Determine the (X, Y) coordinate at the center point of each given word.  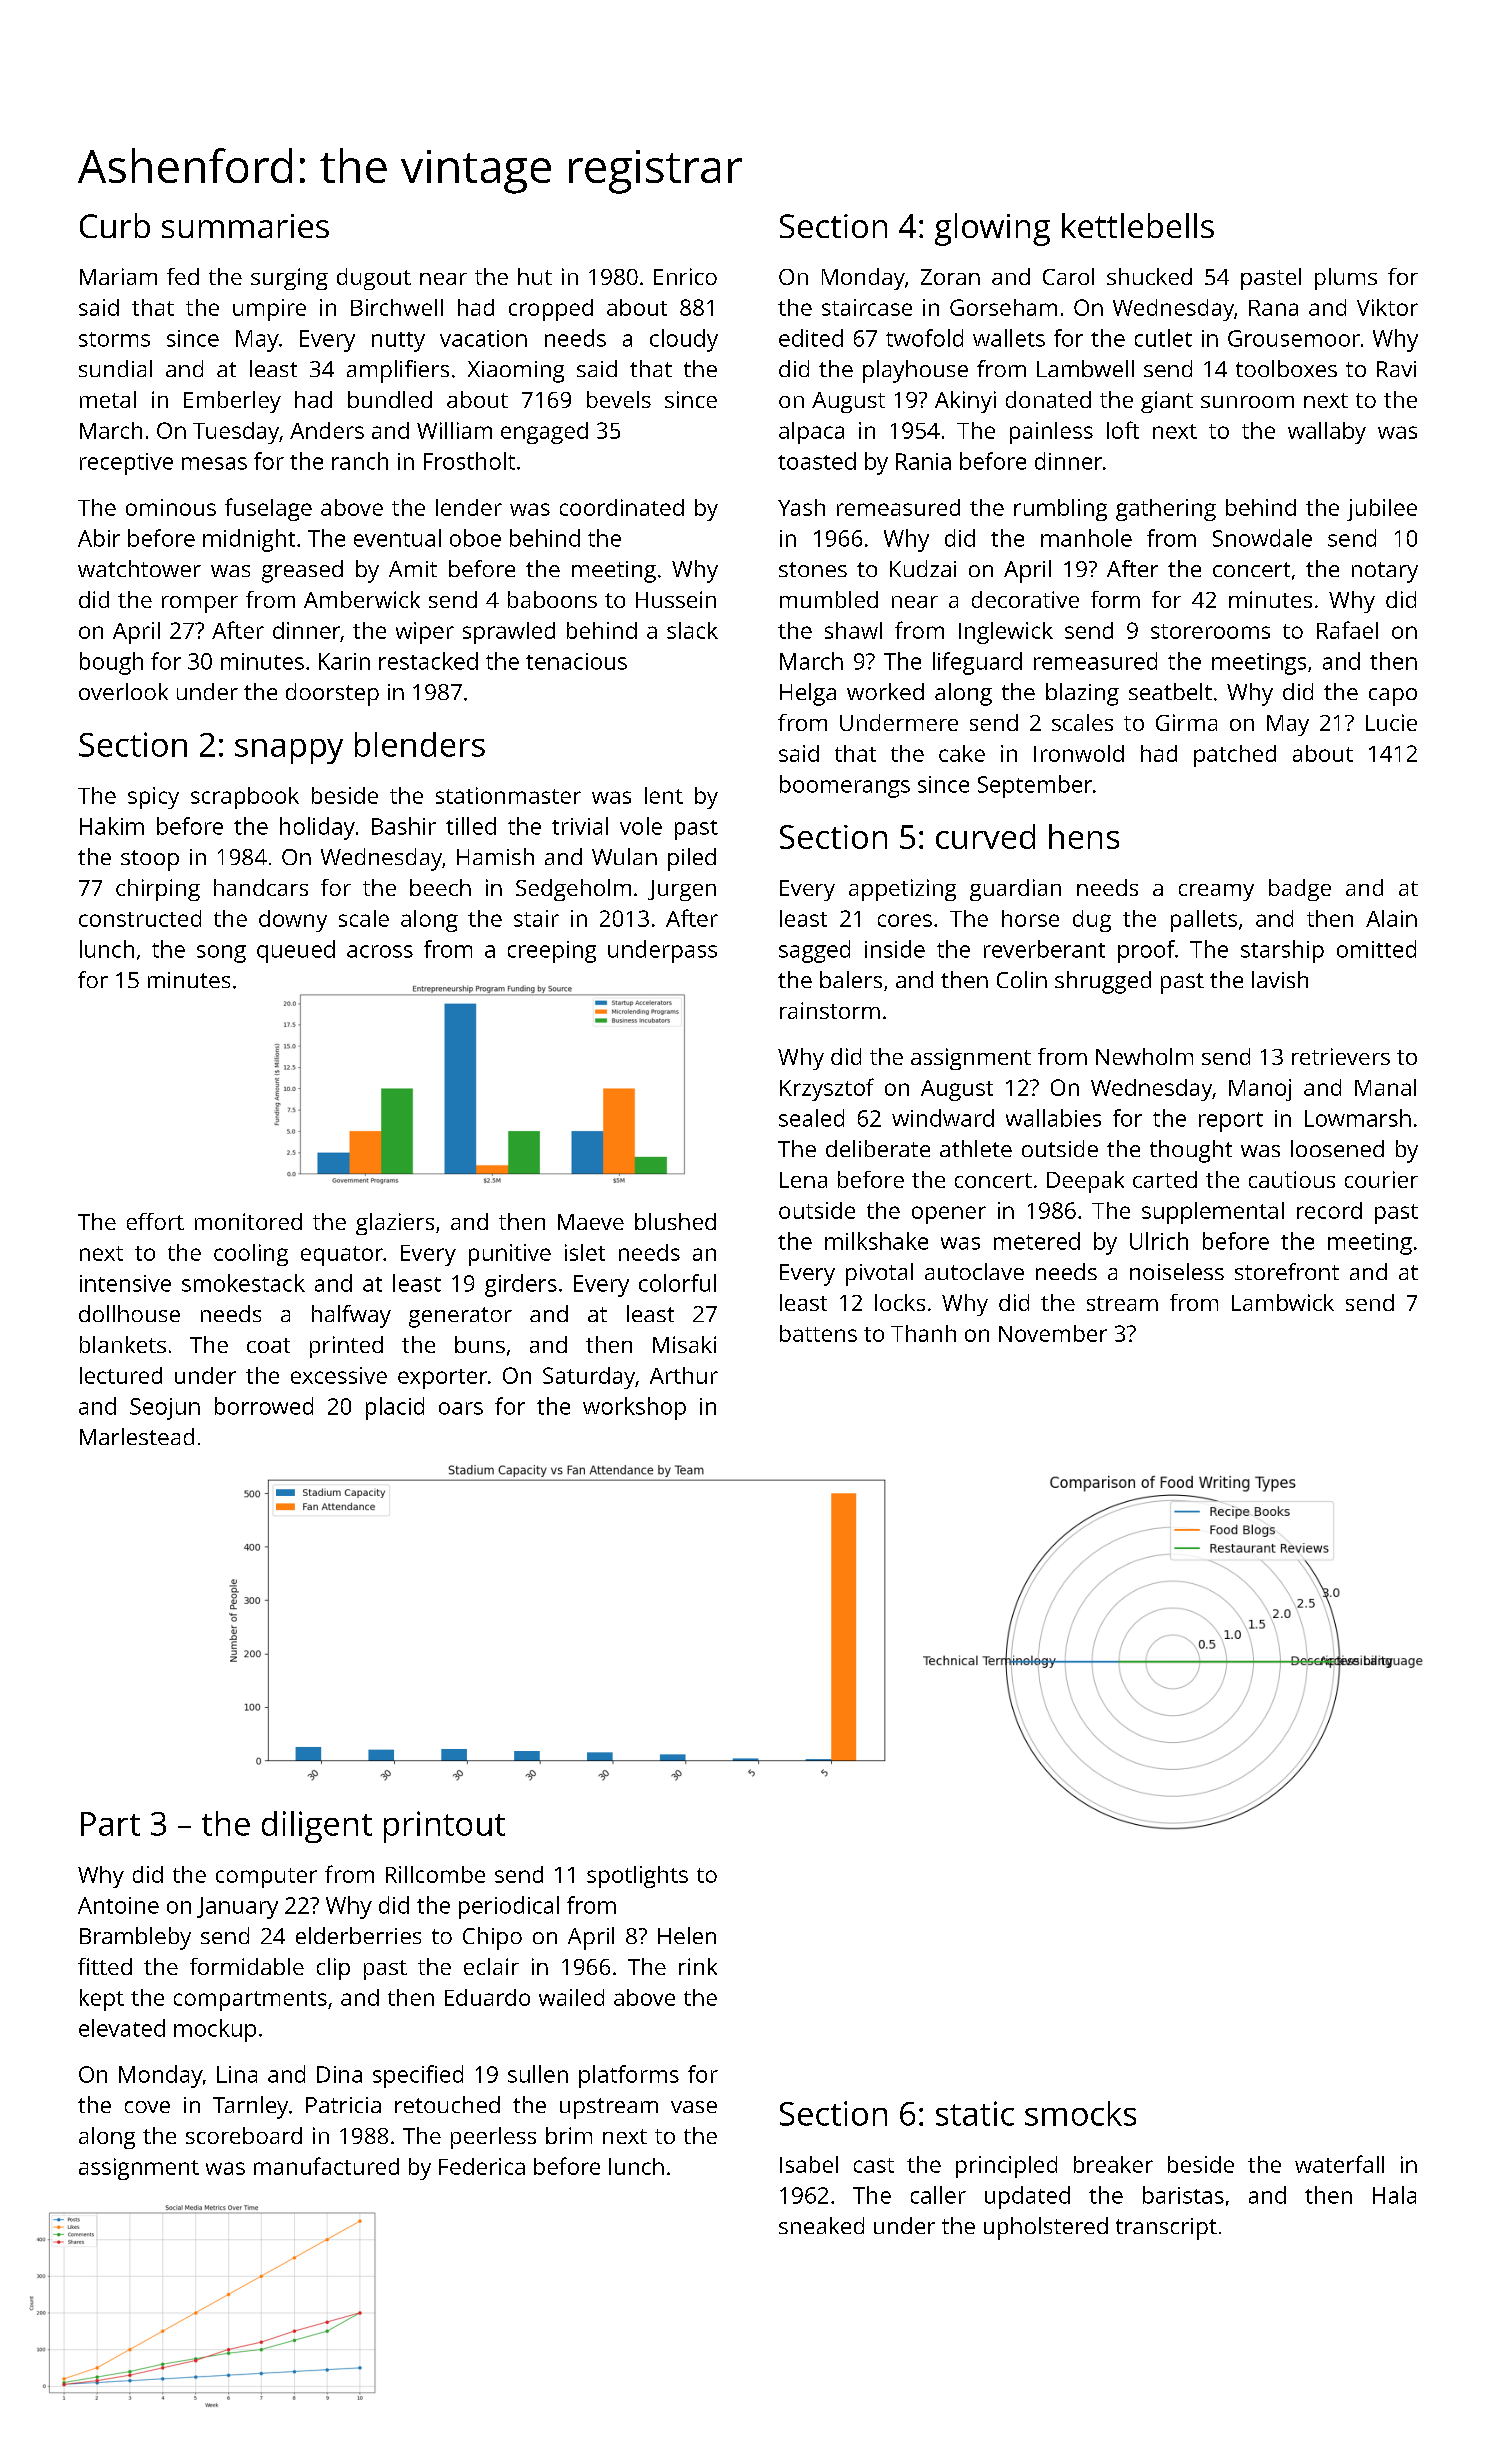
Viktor (1387, 307)
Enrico (685, 276)
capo (1393, 697)
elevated (122, 2028)
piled (692, 859)
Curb (115, 225)
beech (440, 887)
